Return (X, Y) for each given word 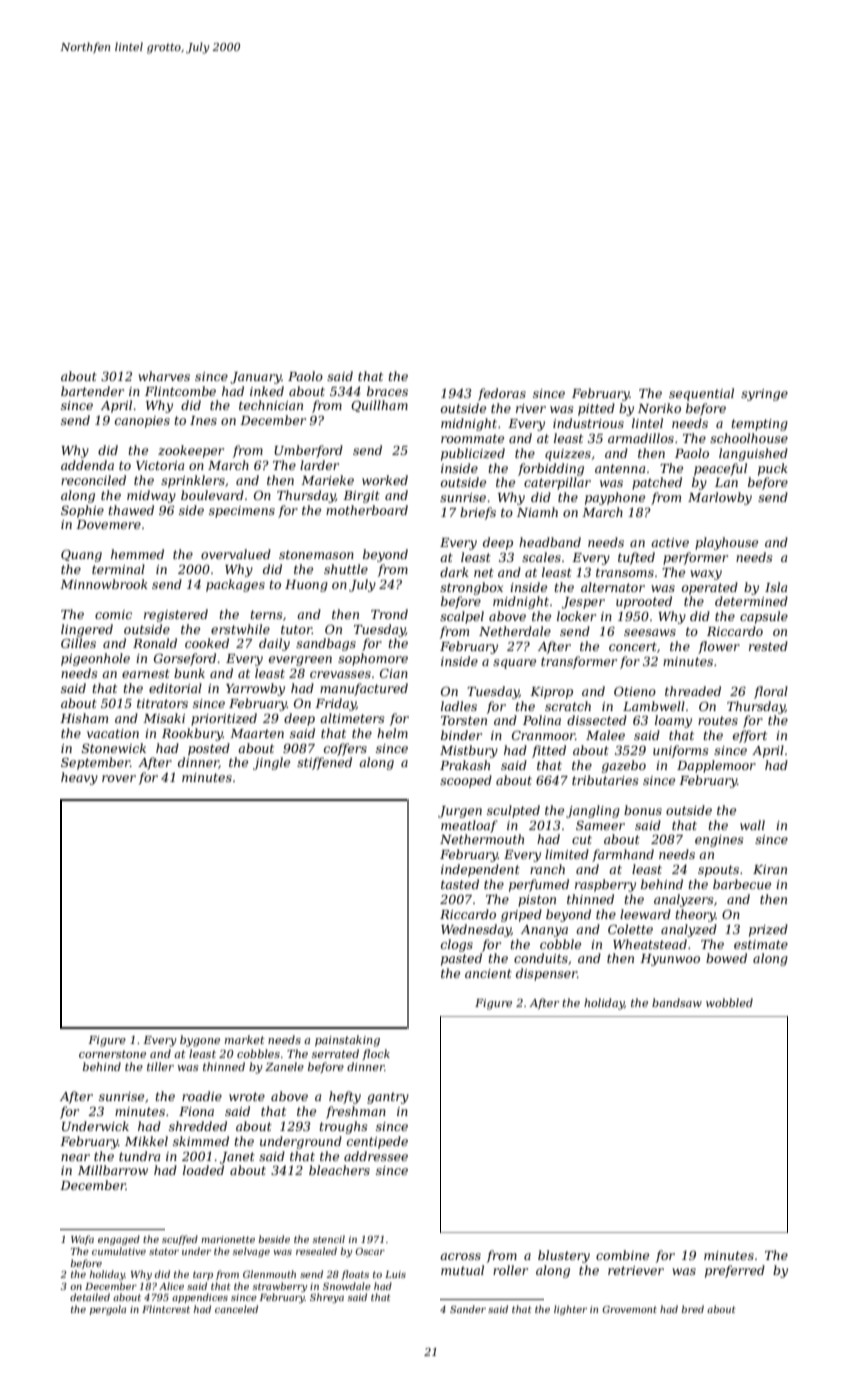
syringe (764, 395)
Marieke (327, 480)
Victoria (160, 465)
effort (750, 736)
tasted (460, 884)
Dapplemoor (716, 766)
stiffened (324, 763)
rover (119, 778)
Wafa (82, 1240)
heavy (79, 778)
